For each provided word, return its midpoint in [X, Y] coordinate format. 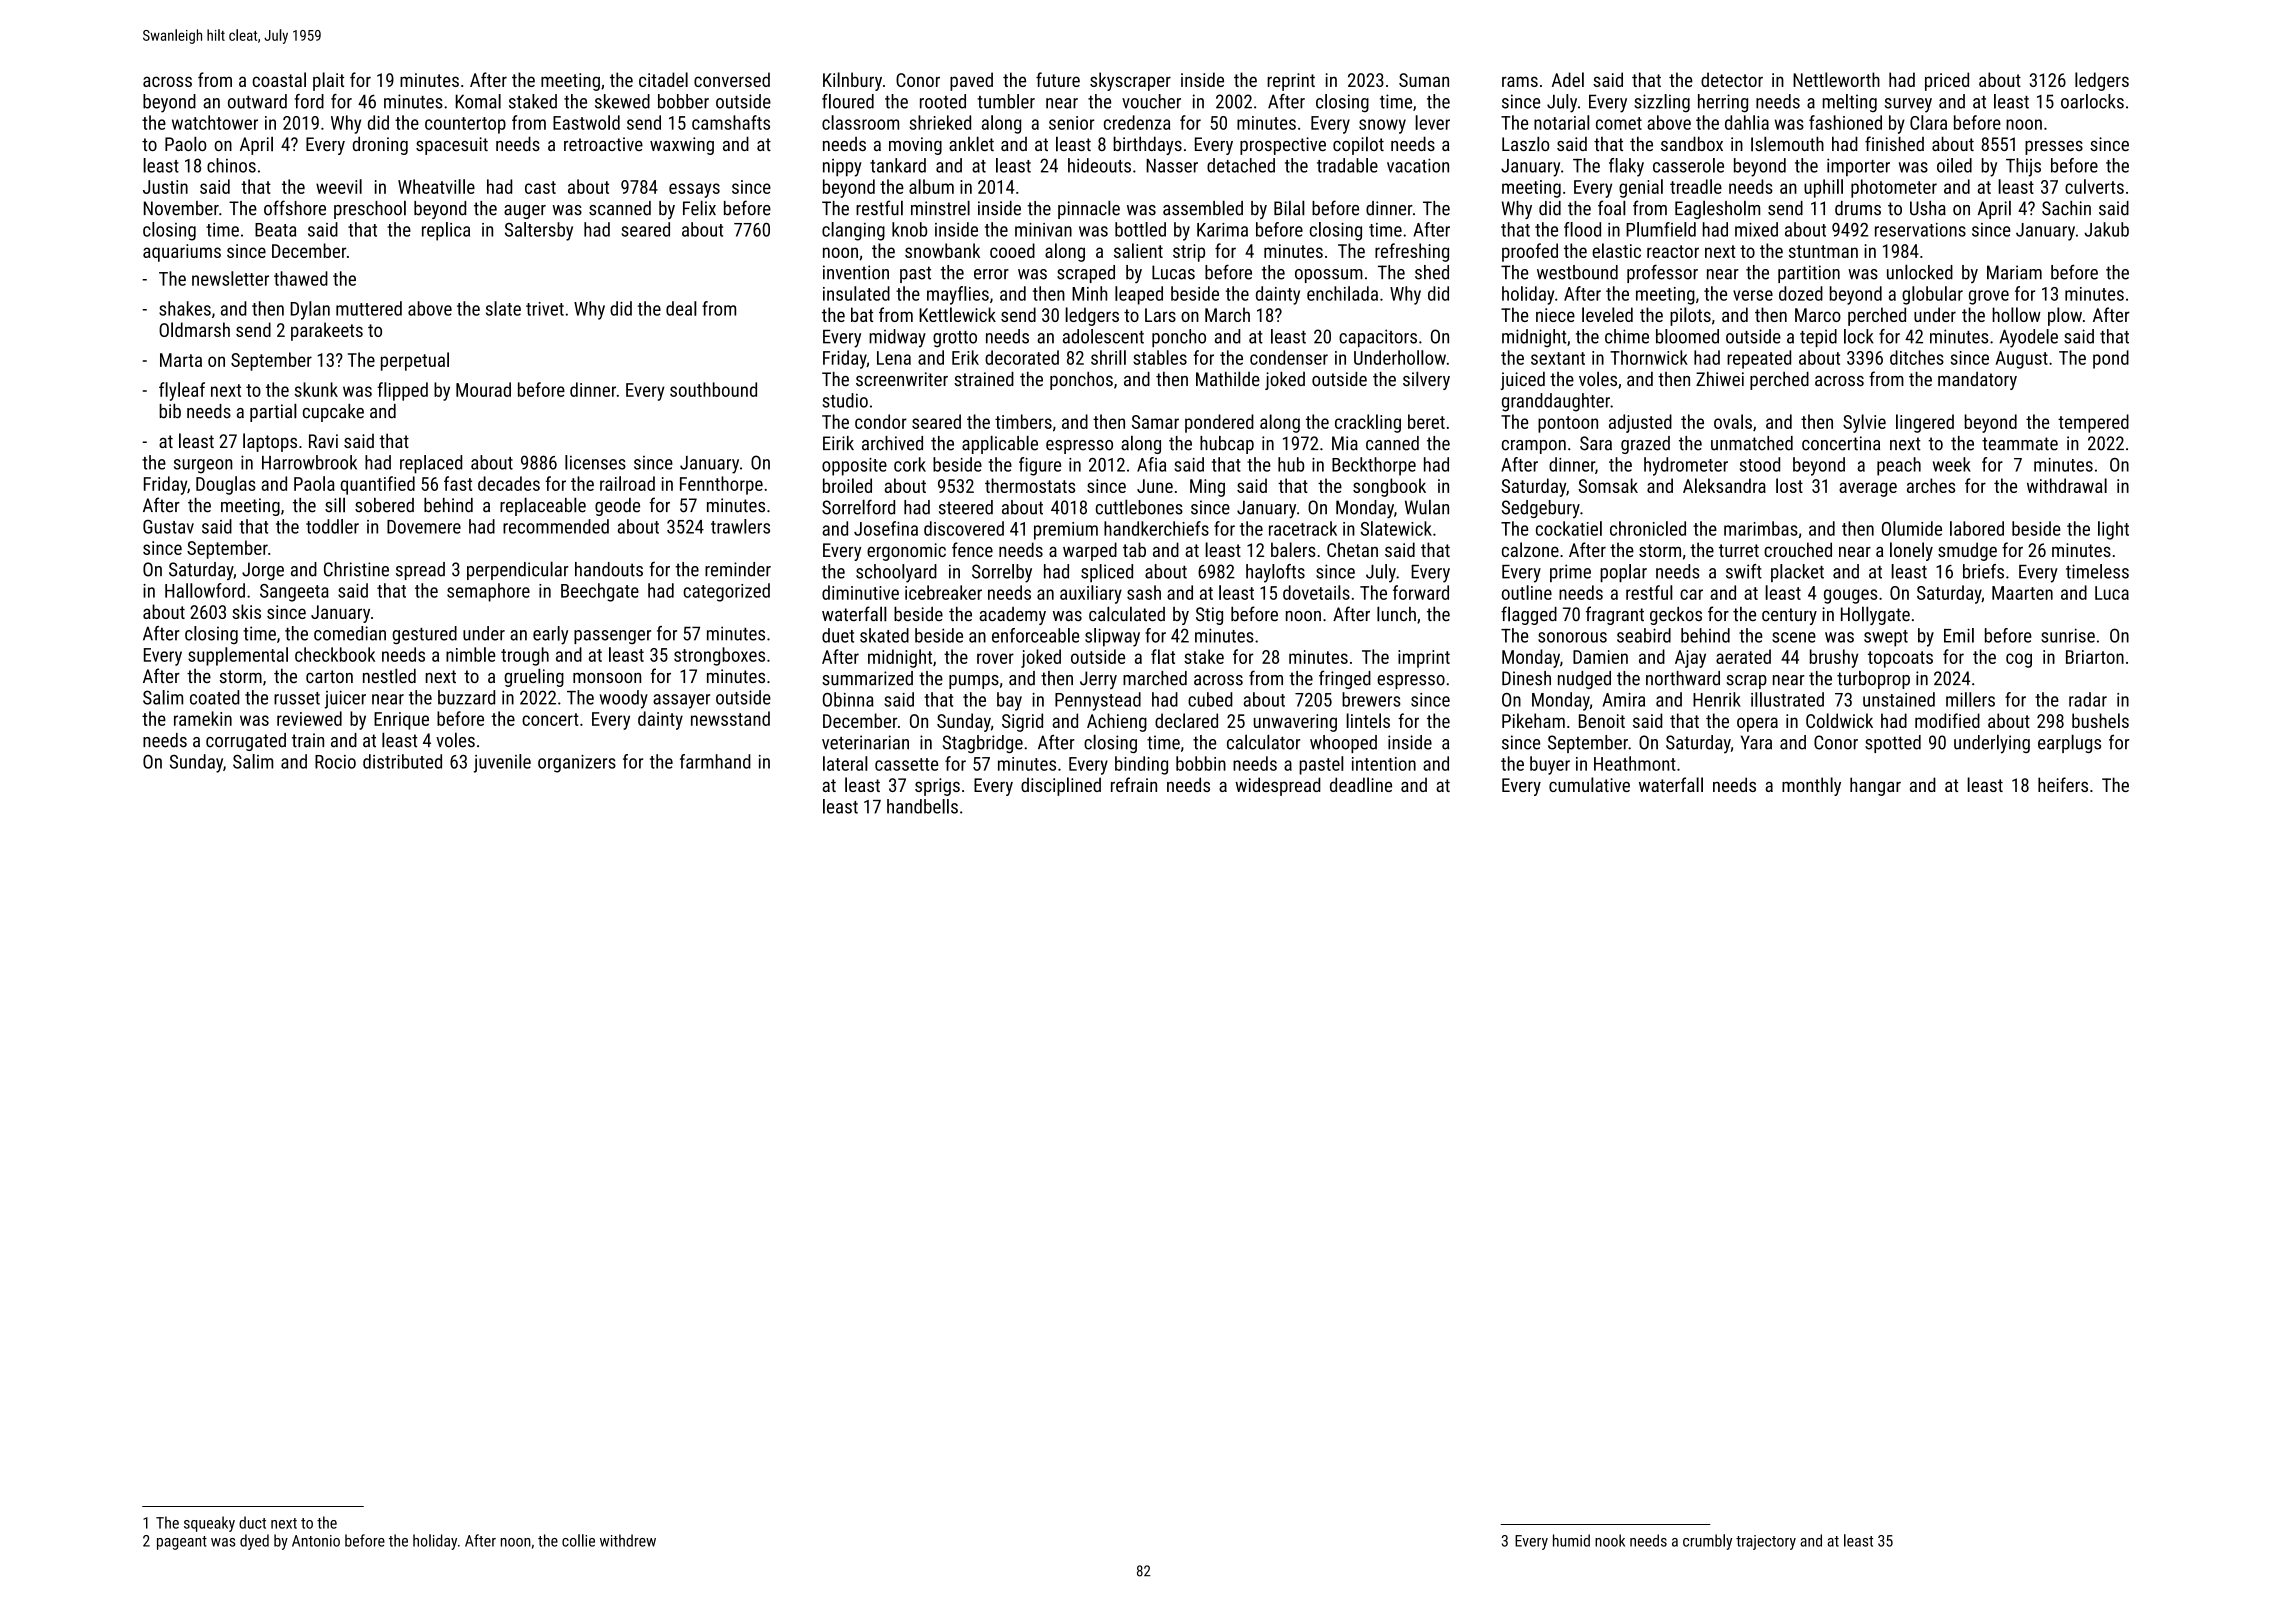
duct [252, 1522]
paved [971, 81]
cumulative [1589, 784]
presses [2054, 148]
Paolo [186, 144]
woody [623, 699]
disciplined [1061, 786]
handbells [922, 806]
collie [578, 1540]
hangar [1875, 786]
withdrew [628, 1540]
